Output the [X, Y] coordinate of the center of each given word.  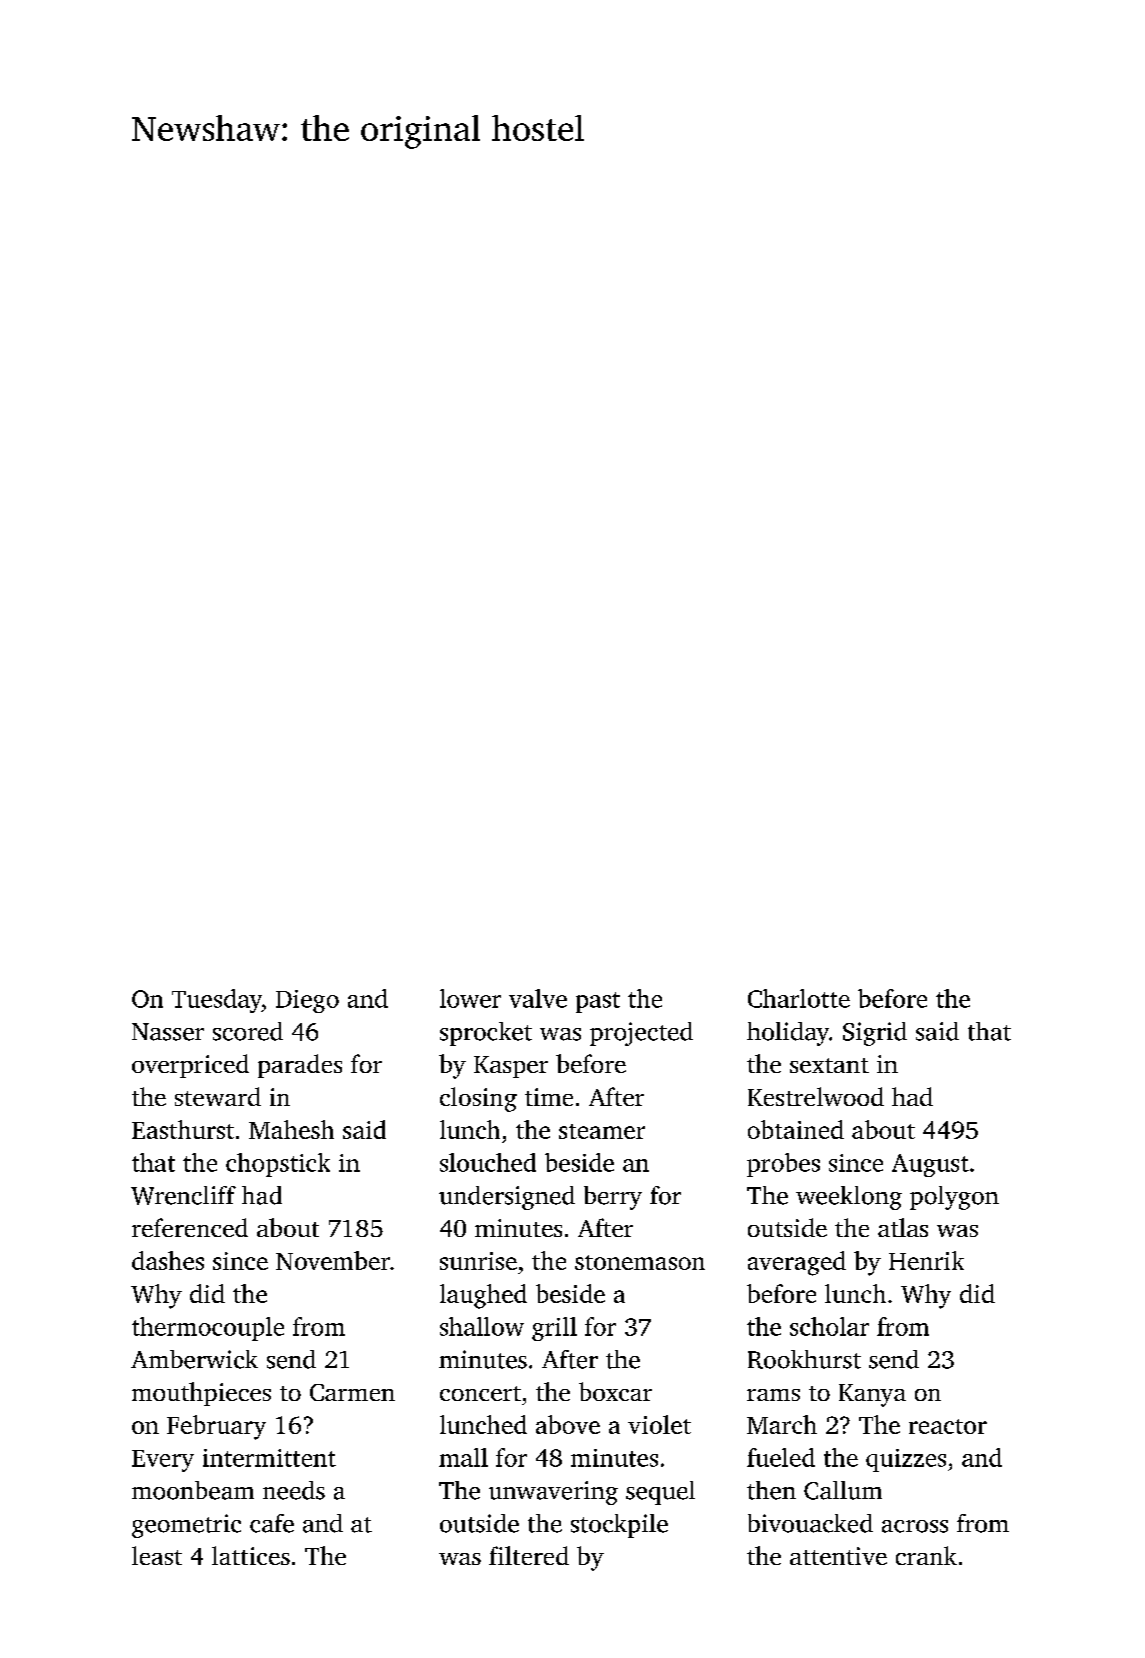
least [157, 1555]
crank [926, 1555]
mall [463, 1457]
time [549, 1097]
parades [300, 1066]
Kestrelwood [816, 1096]
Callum [843, 1490]
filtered [529, 1555]
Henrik [926, 1260]
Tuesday [217, 1001]
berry [613, 1198]
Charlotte [799, 998]
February [216, 1427]
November [333, 1260]
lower [470, 998]
